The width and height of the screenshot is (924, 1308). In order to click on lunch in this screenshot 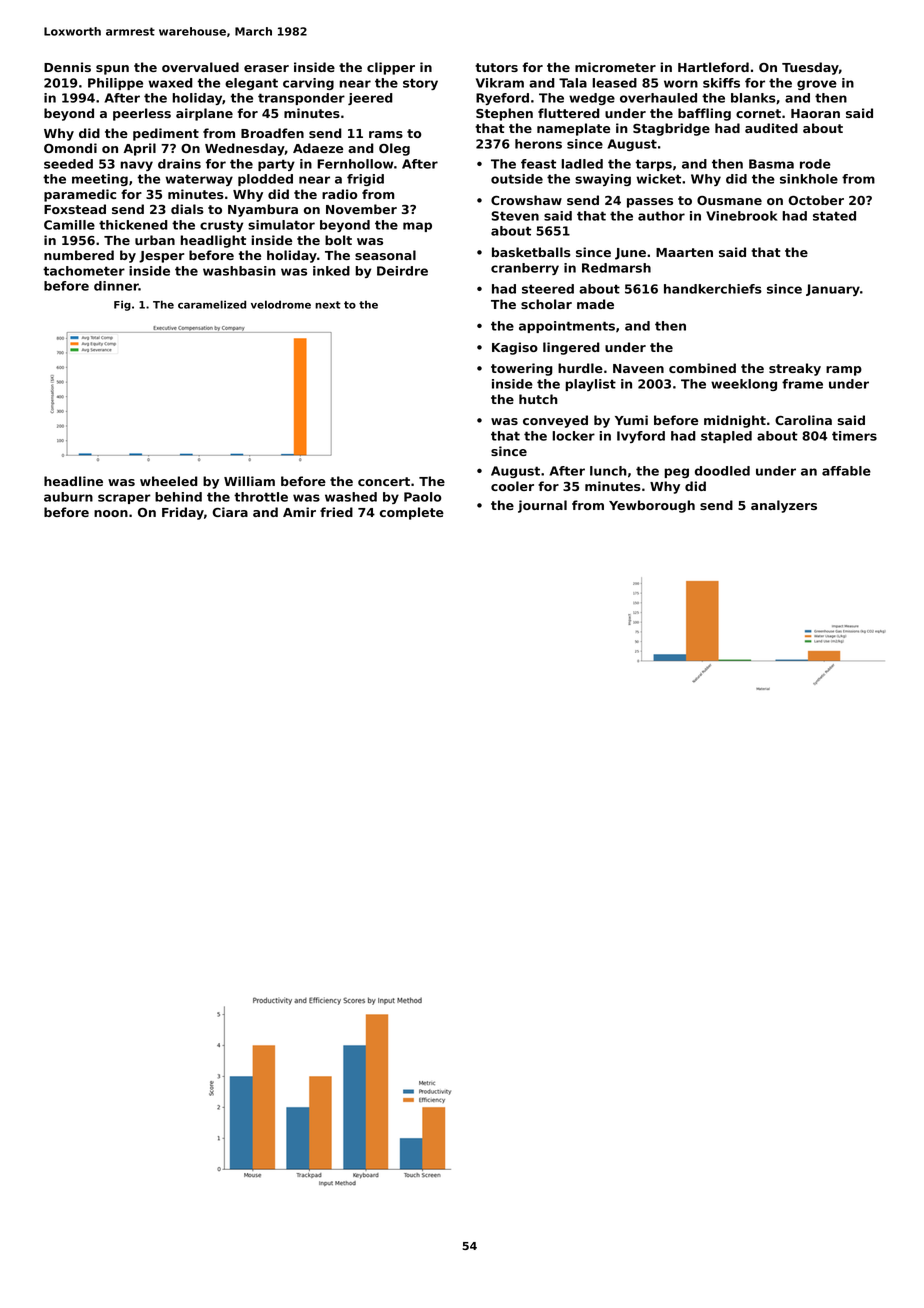, I will do `click(608, 471)`.
